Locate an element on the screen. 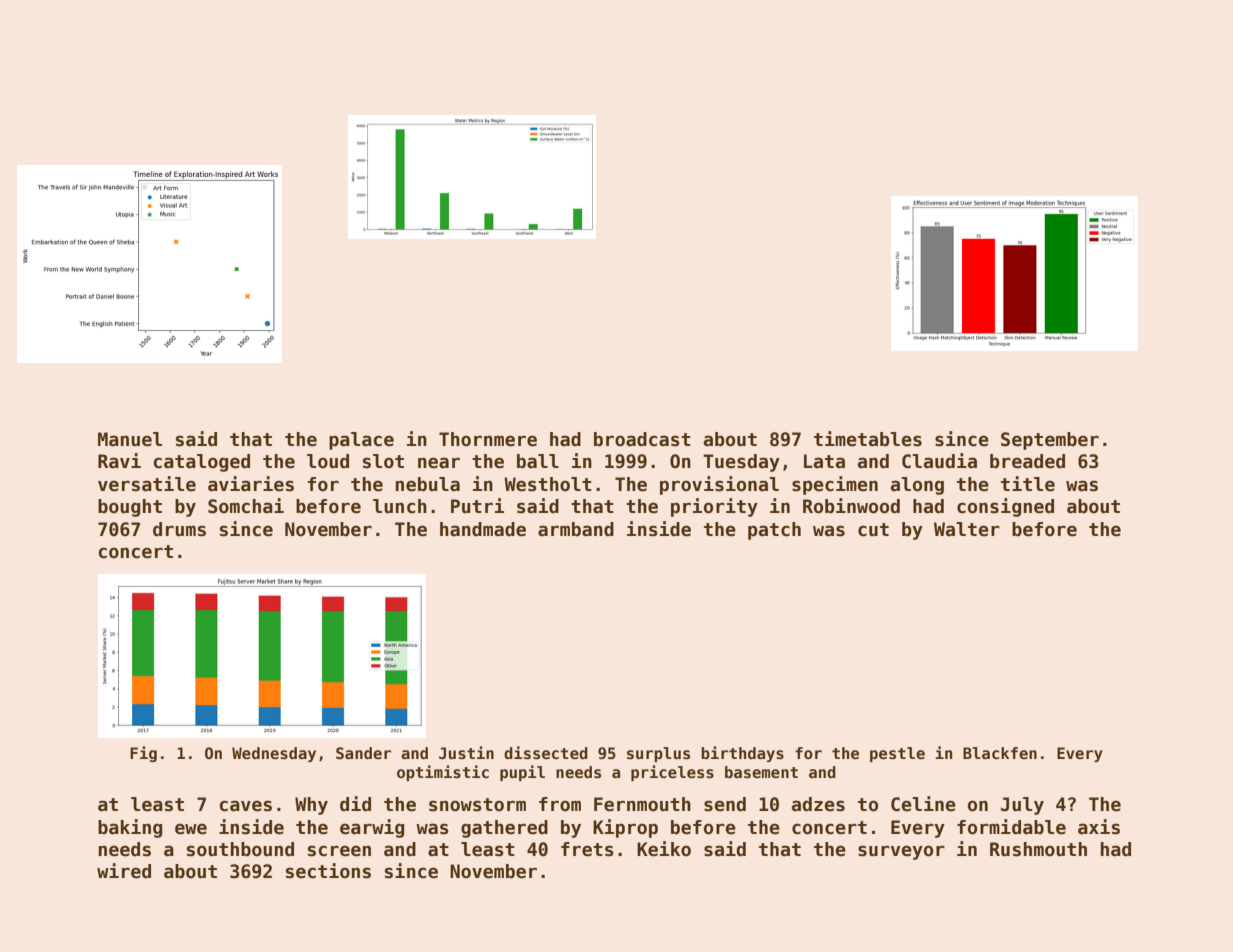 This screenshot has width=1233, height=952. breaded is located at coordinates (1027, 461).
